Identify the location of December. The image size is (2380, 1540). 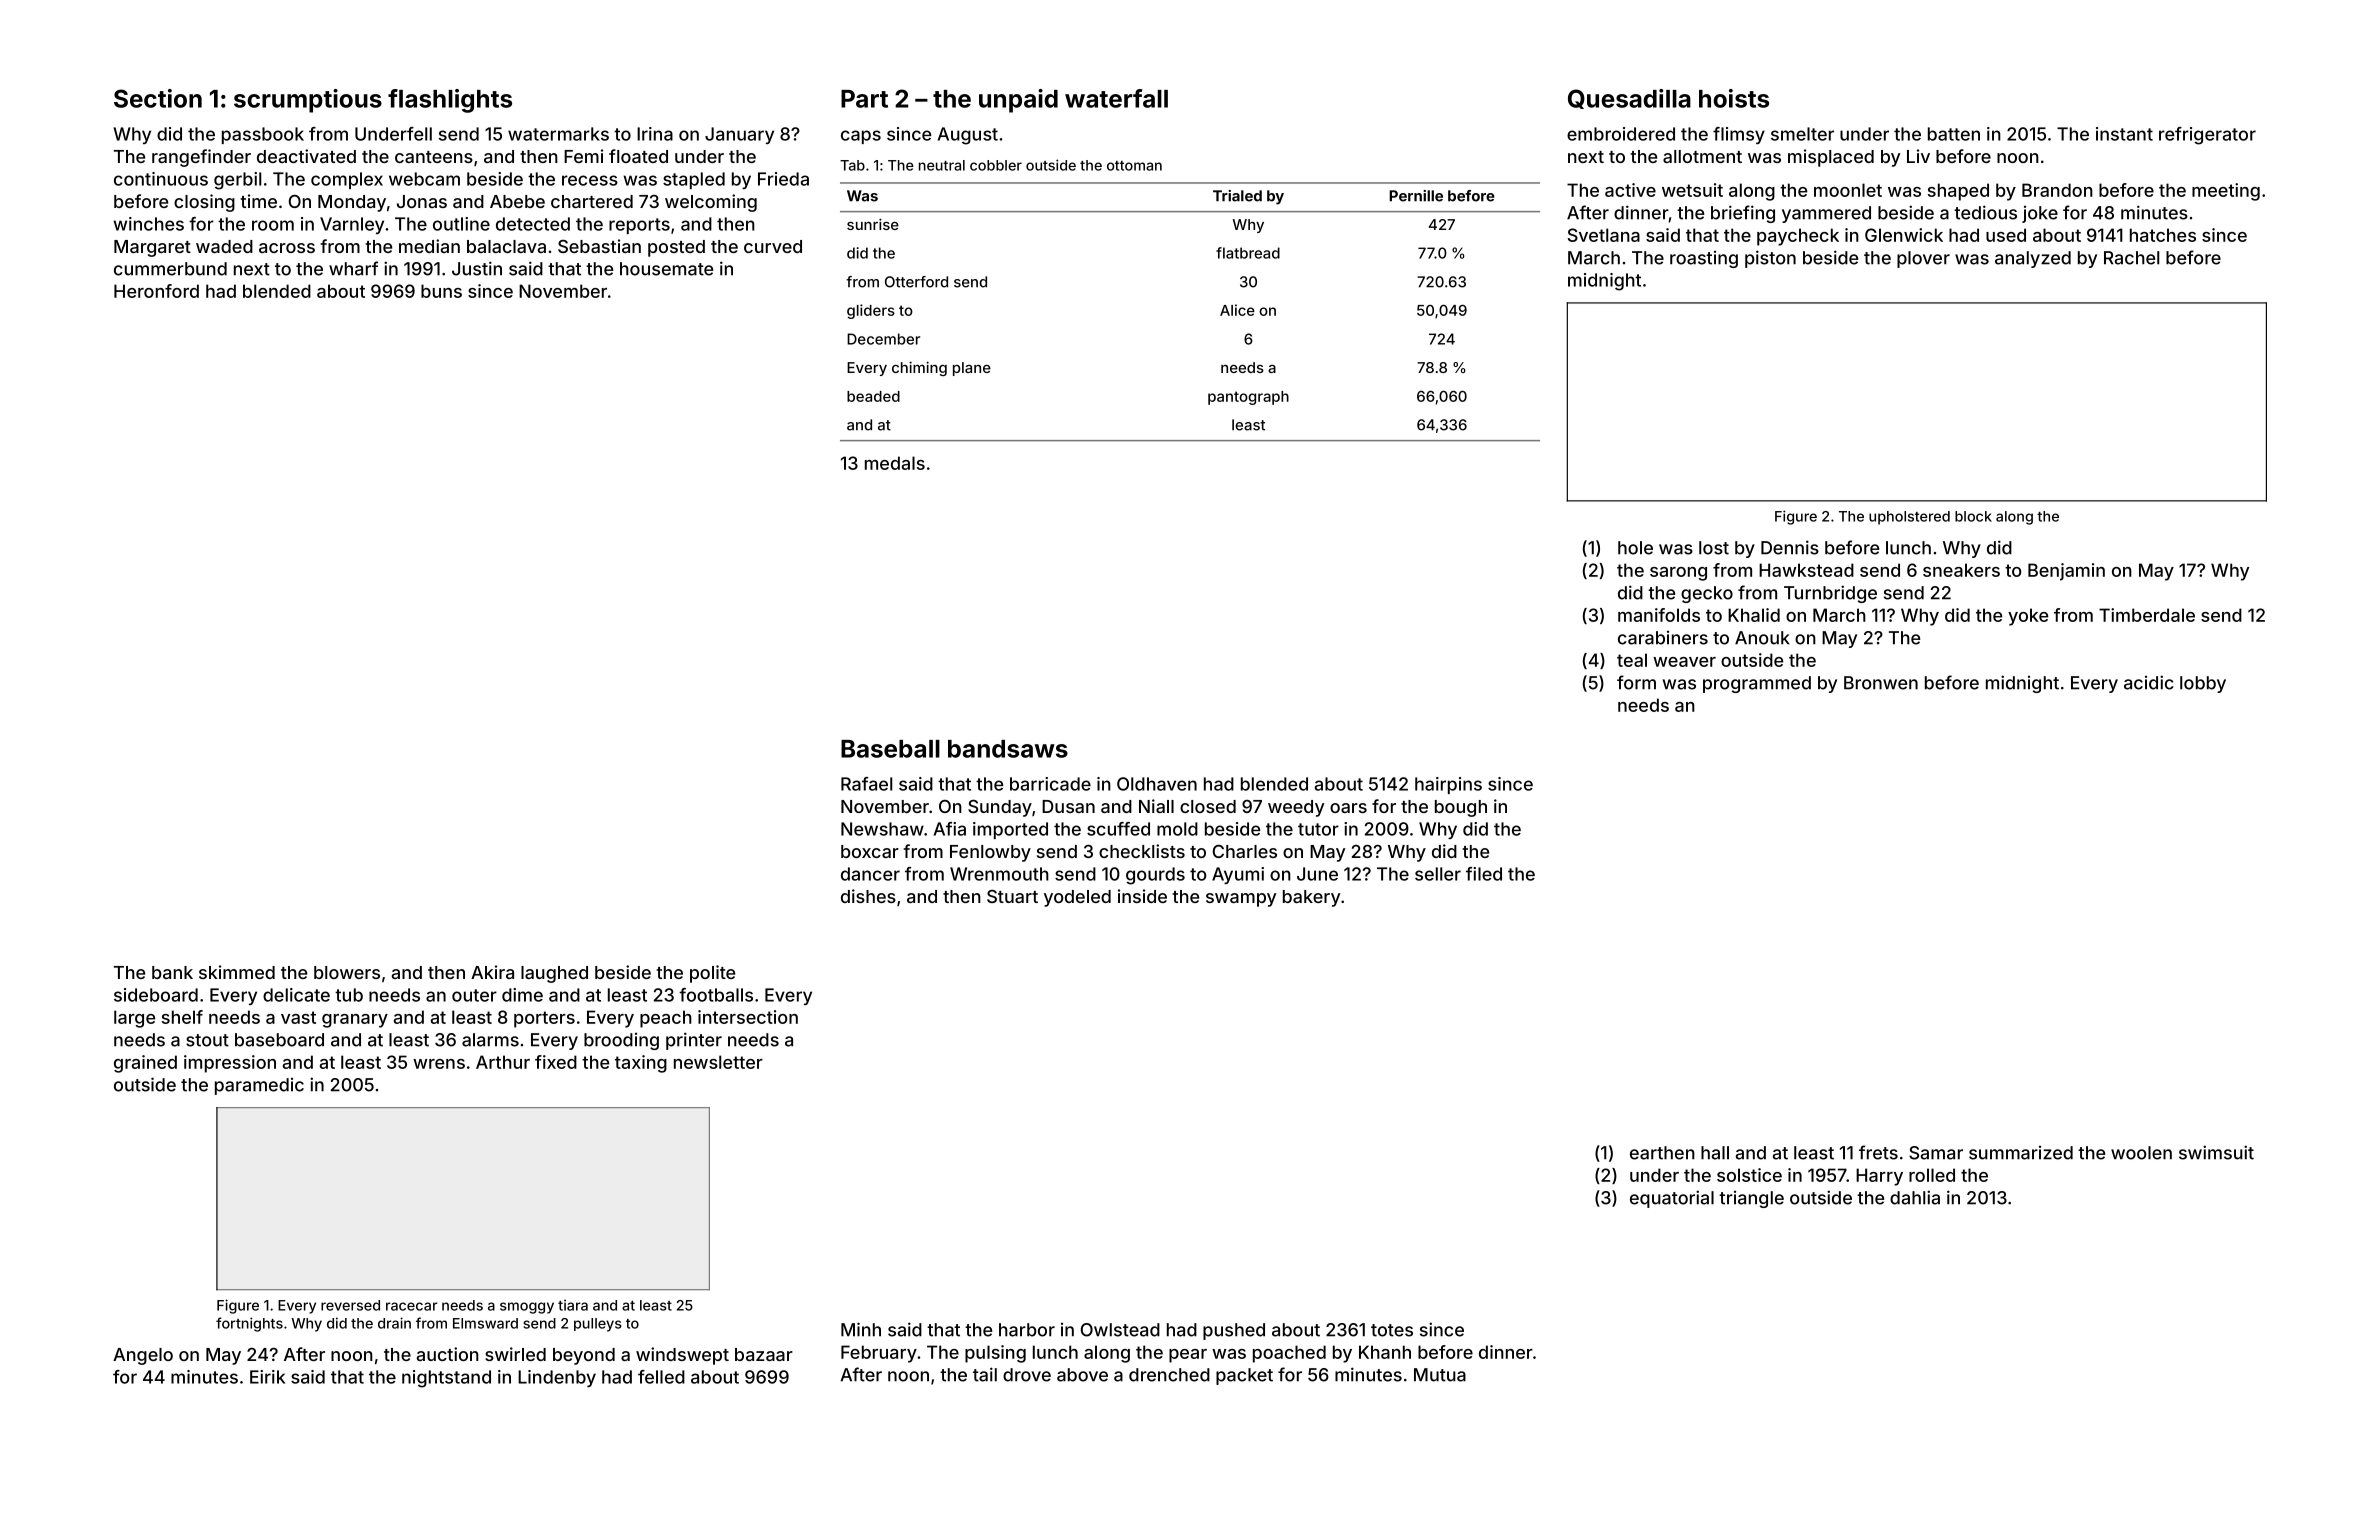
(883, 339).
